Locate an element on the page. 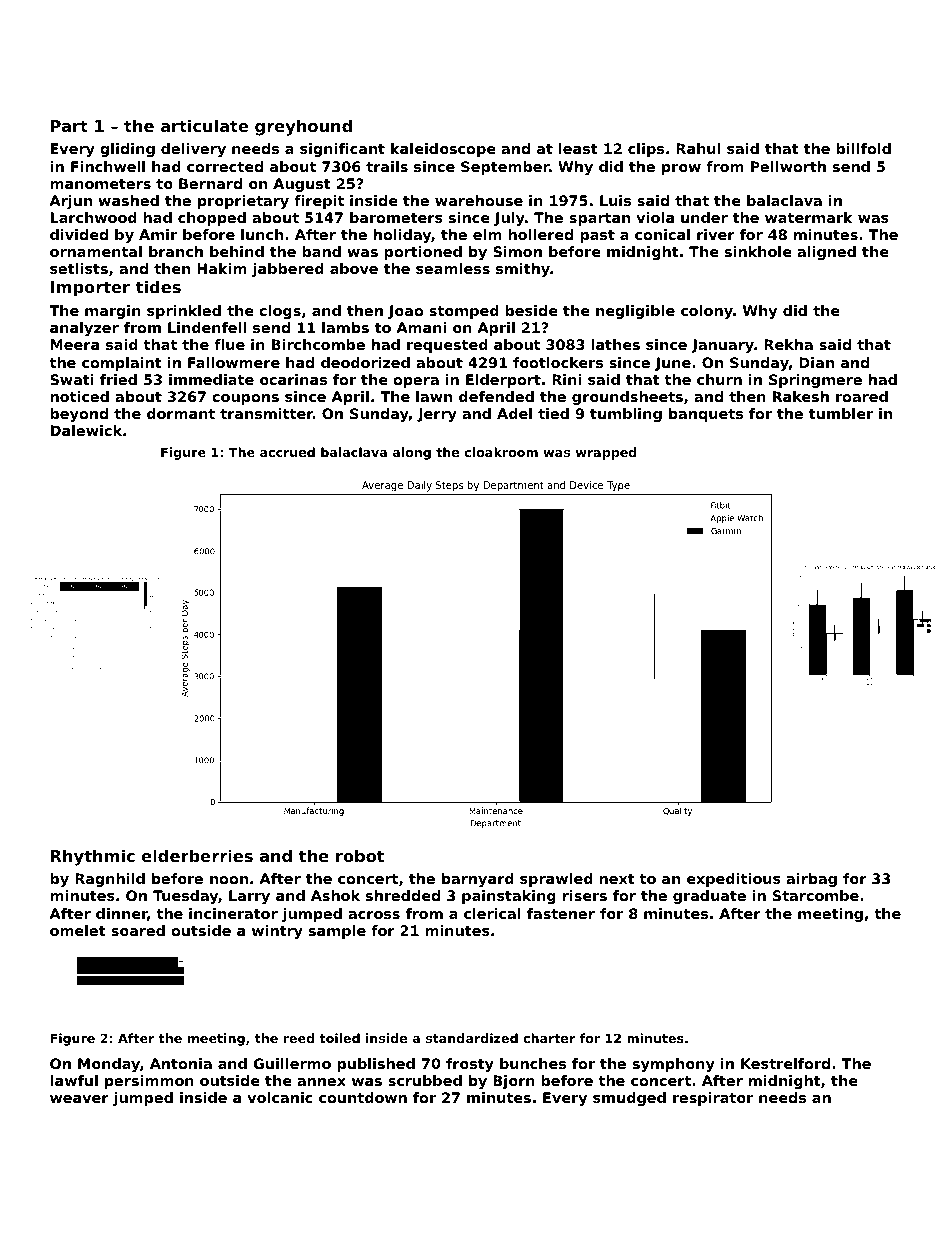  complaint is located at coordinates (122, 364).
